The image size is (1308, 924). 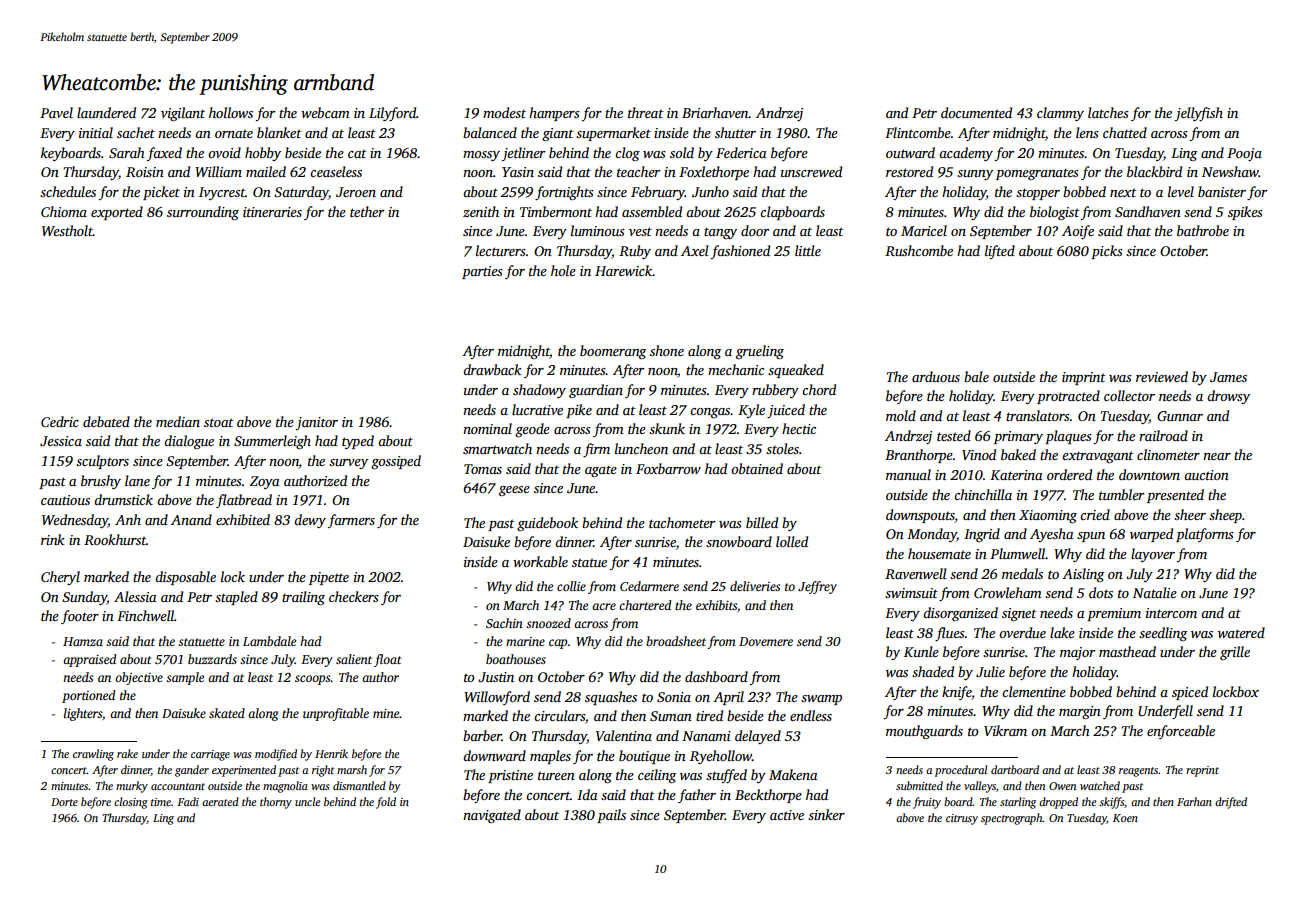 What do you see at coordinates (674, 697) in the screenshot?
I see `Sonia` at bounding box center [674, 697].
